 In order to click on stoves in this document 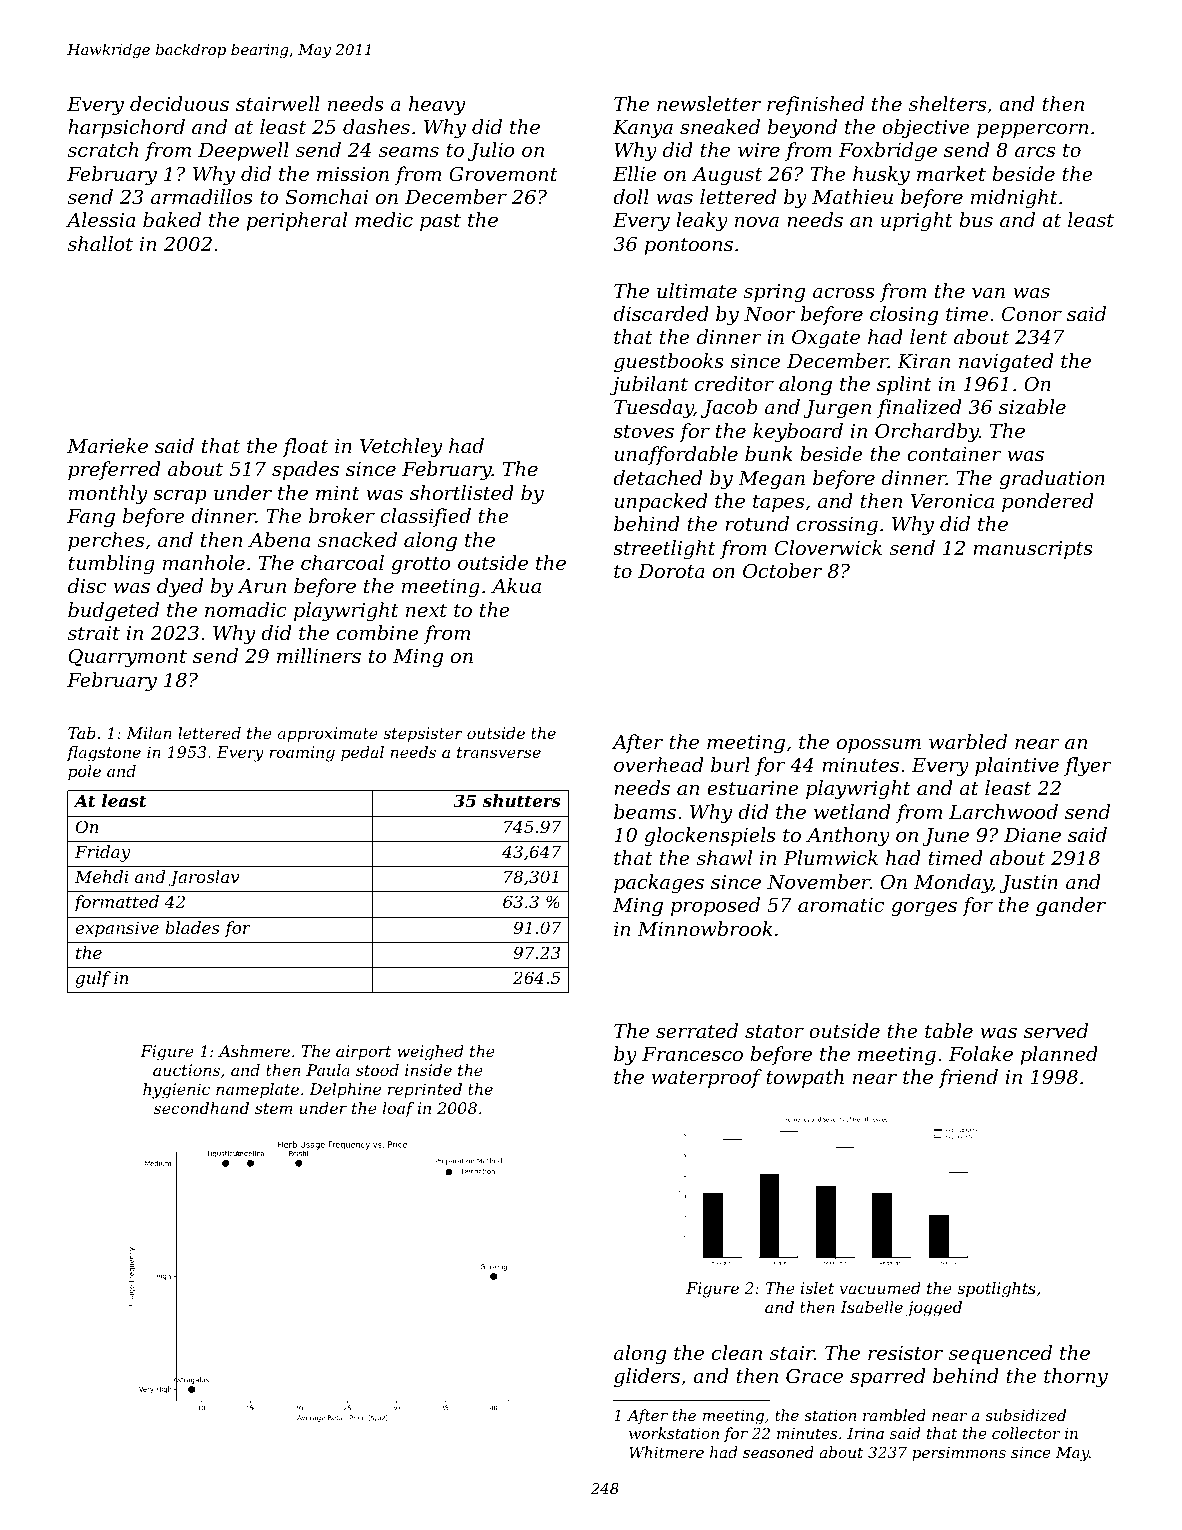, I will do `click(643, 431)`.
